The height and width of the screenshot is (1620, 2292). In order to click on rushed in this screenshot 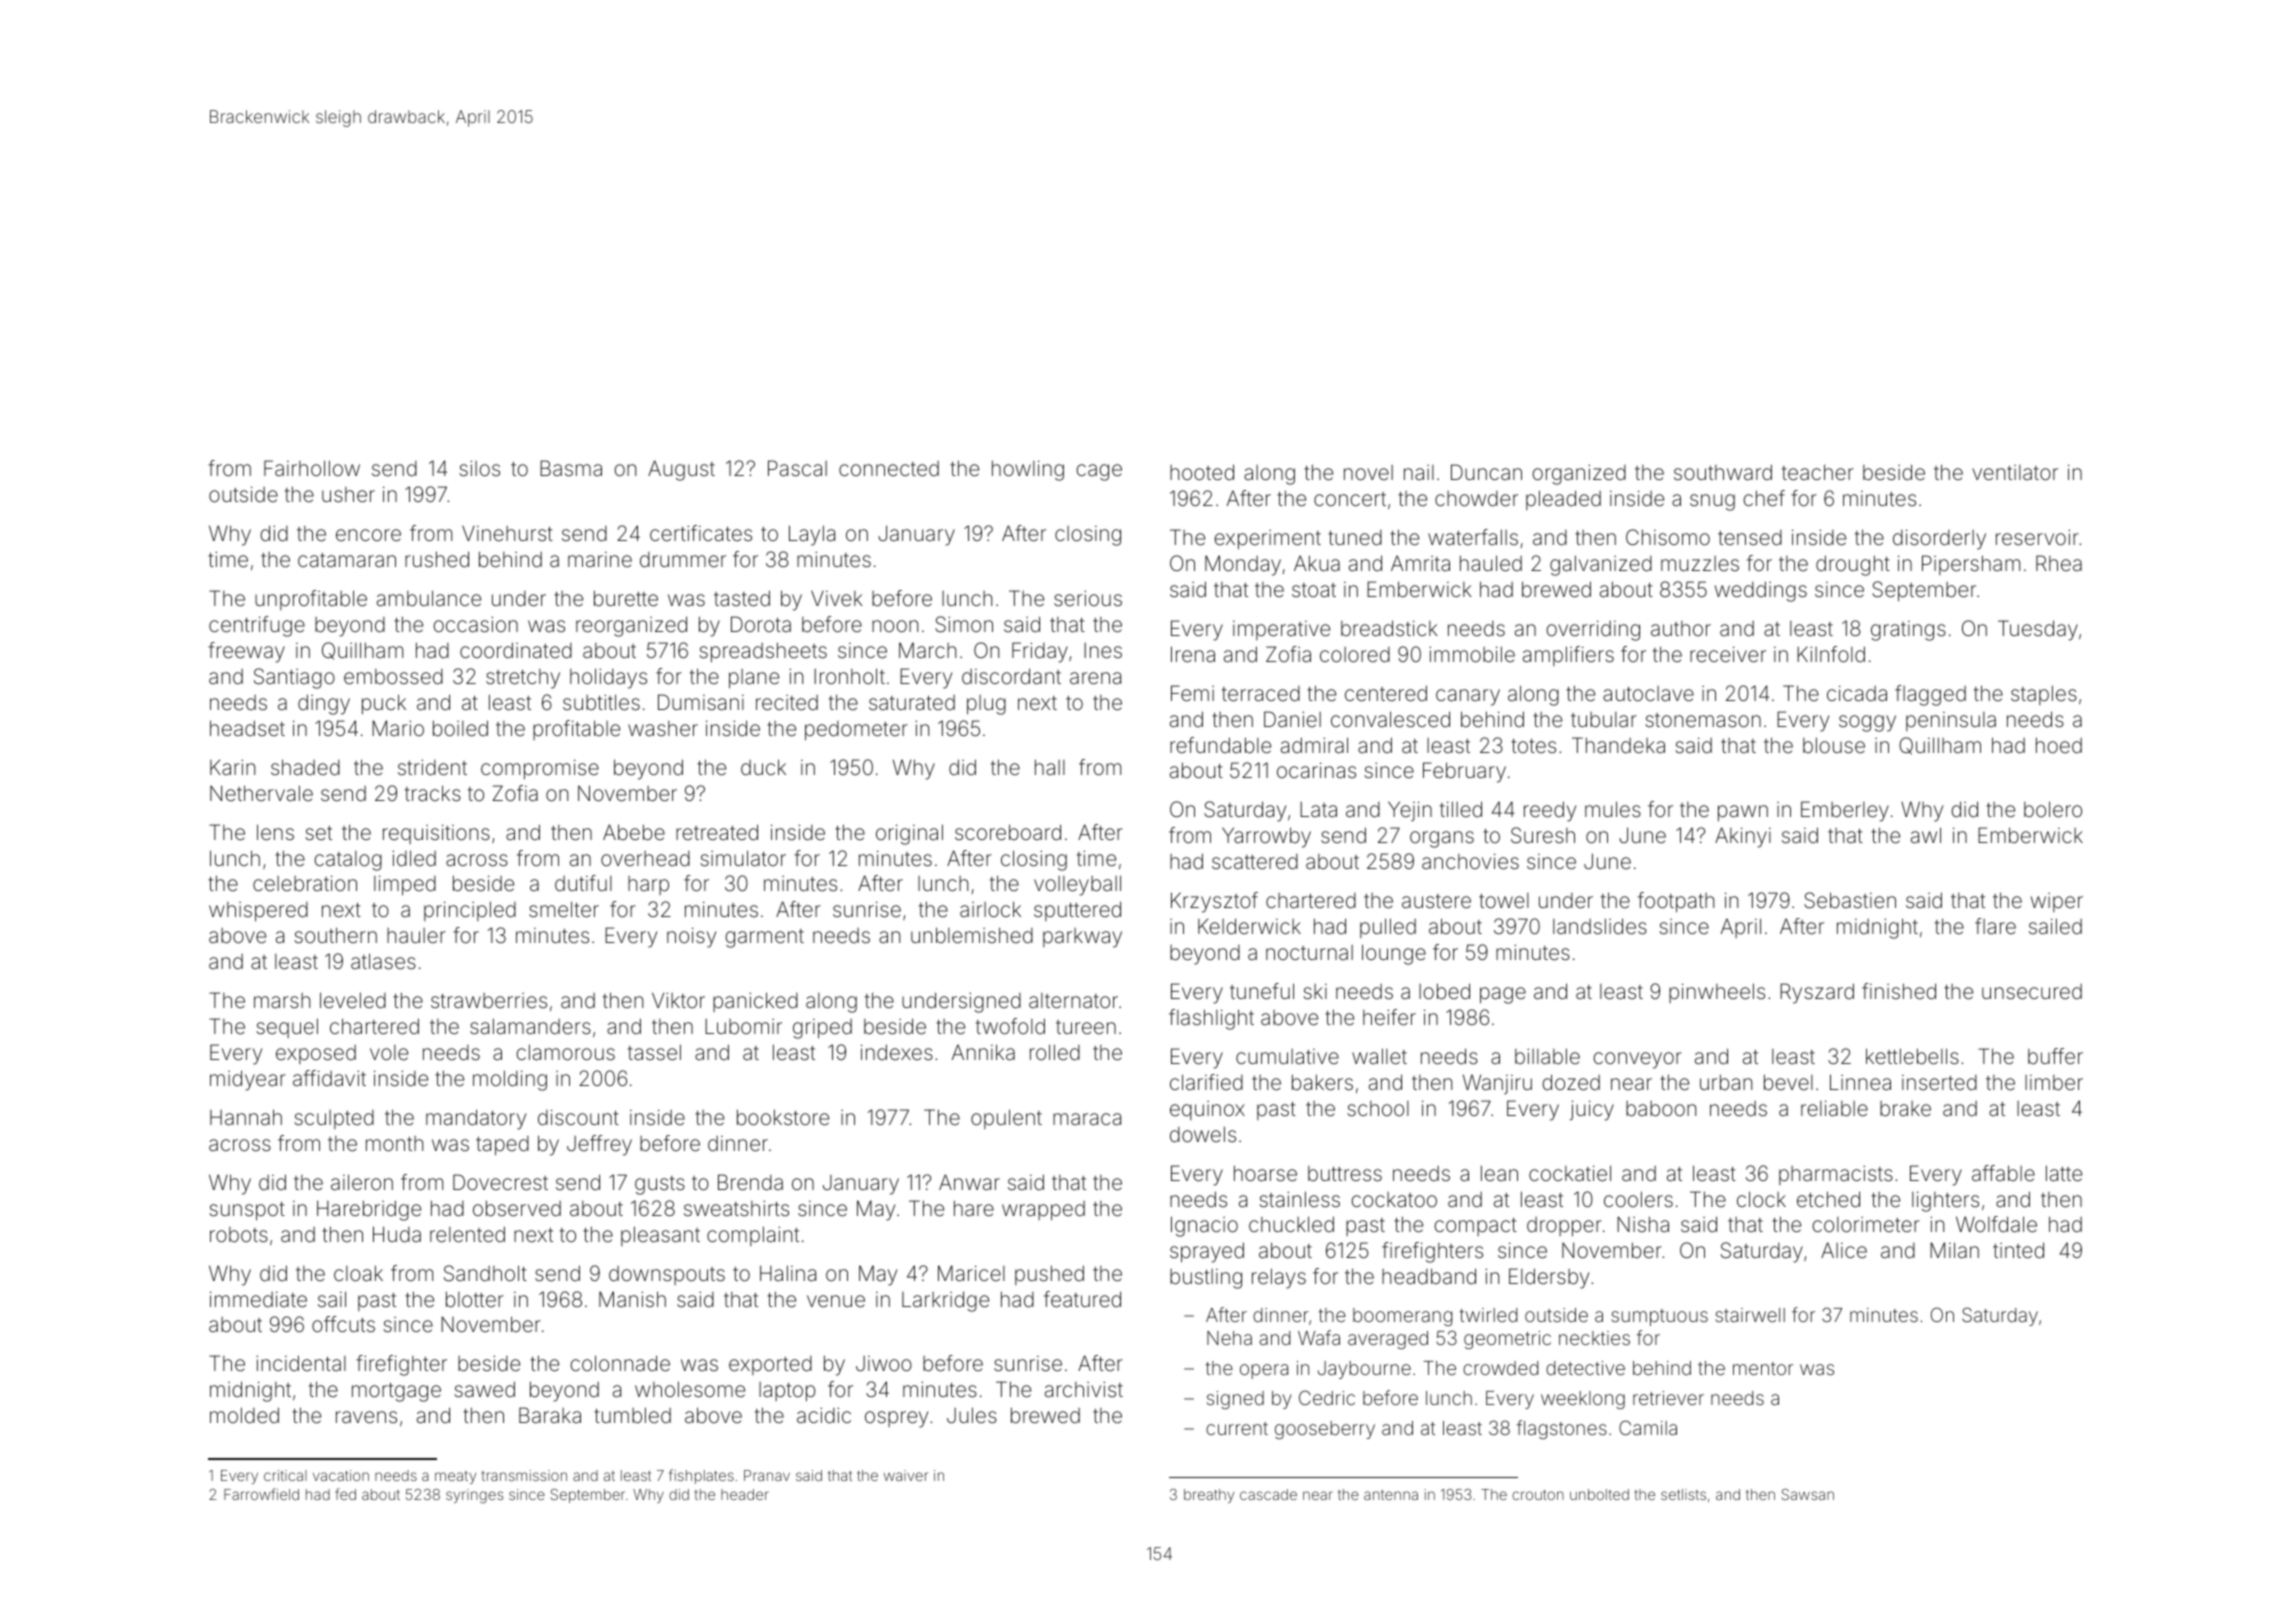, I will do `click(437, 559)`.
